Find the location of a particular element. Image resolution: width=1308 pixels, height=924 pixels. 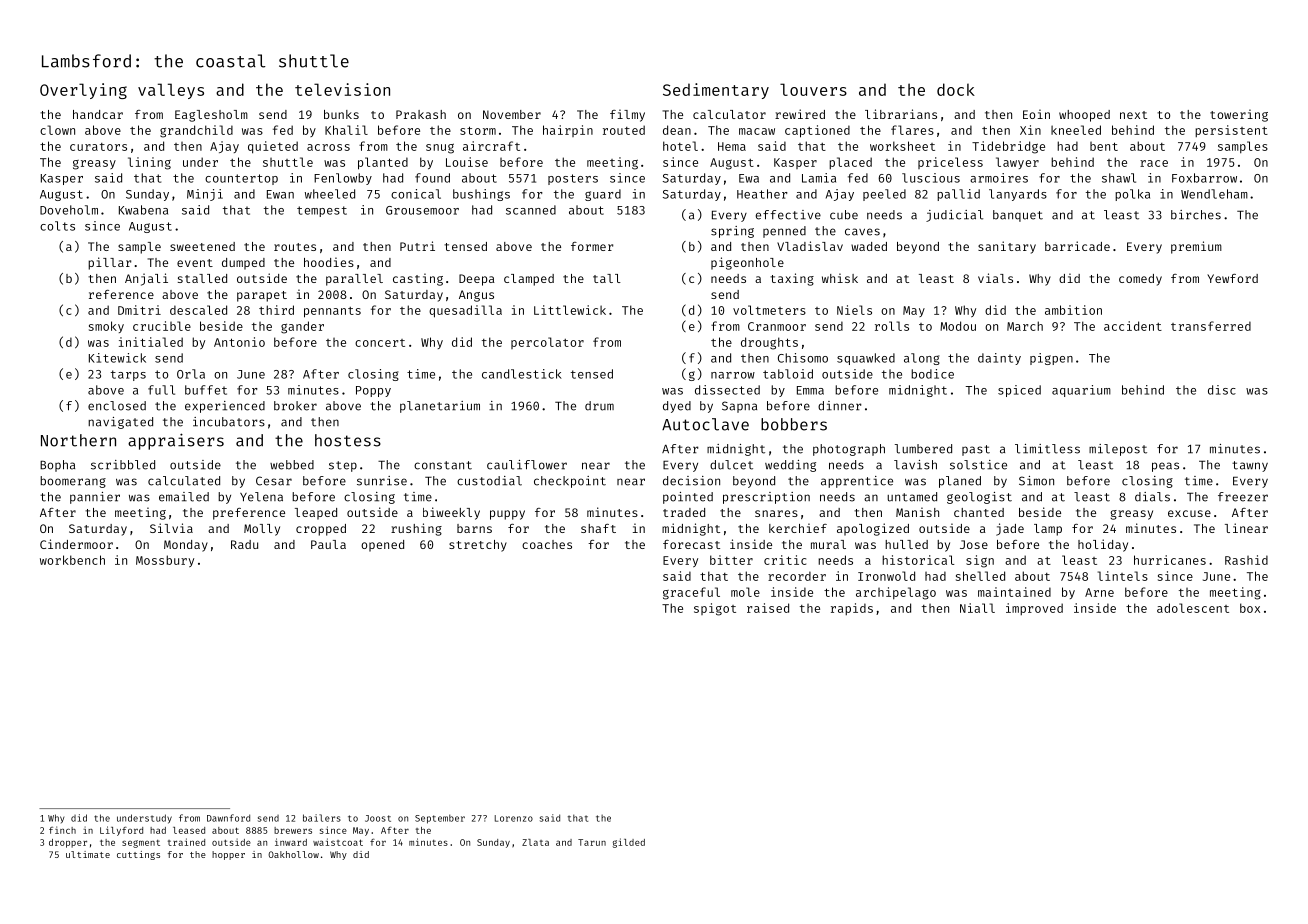

gilded is located at coordinates (629, 843).
